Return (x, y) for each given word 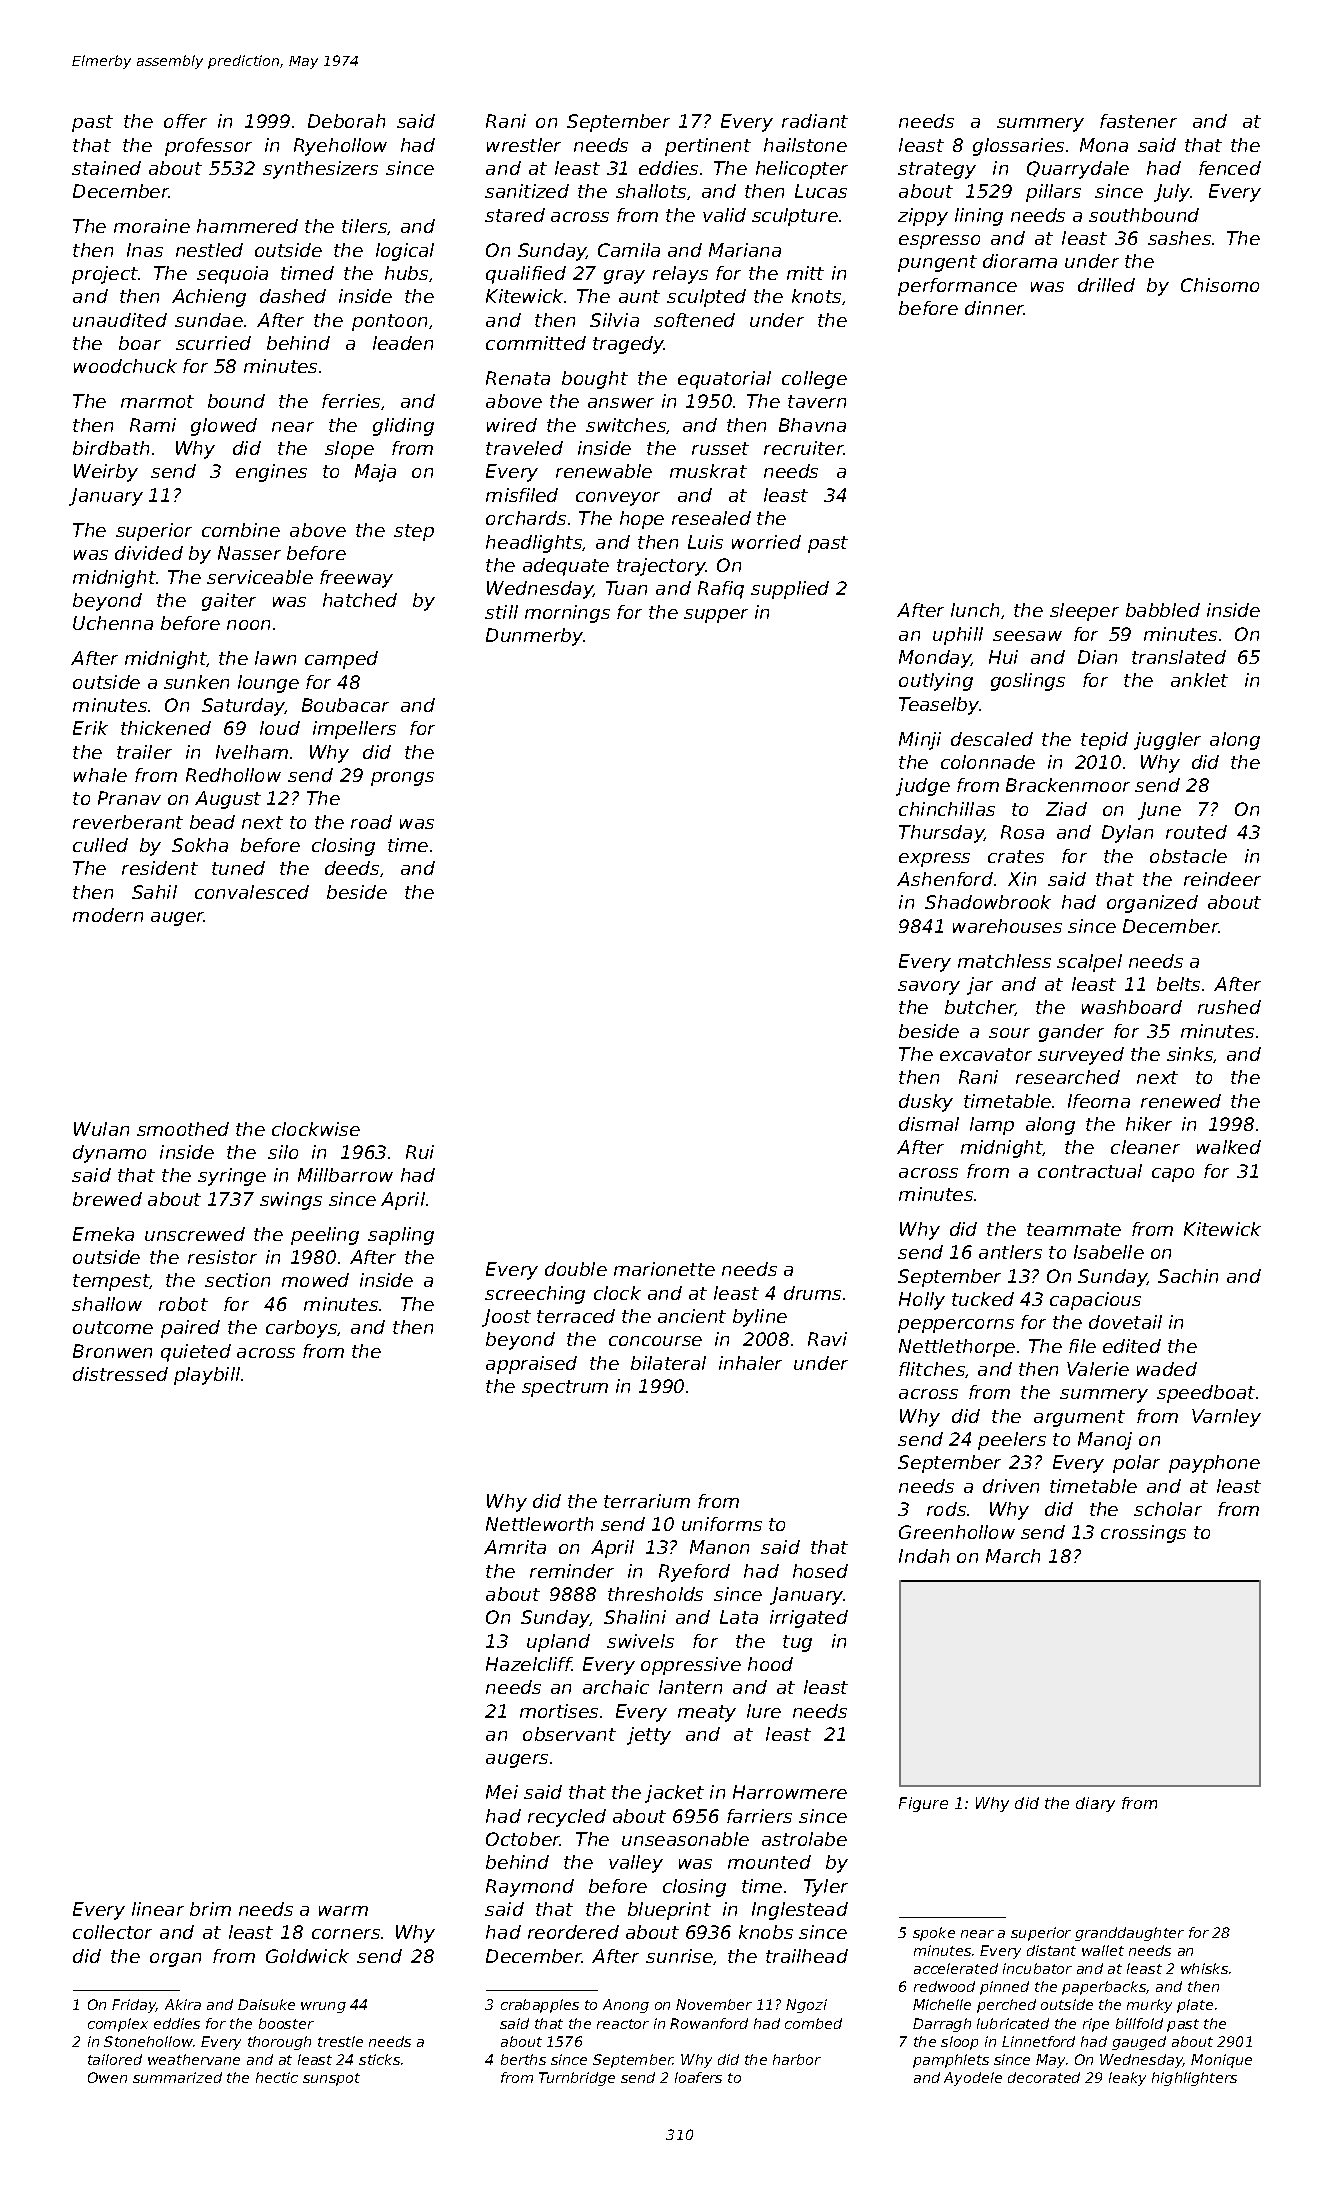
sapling (401, 1236)
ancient (692, 1316)
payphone (1214, 1464)
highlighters (1194, 2079)
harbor (797, 2059)
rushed (1229, 1007)
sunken (196, 682)
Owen (107, 2077)
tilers (365, 227)
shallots (651, 191)
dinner (994, 308)
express (934, 860)
